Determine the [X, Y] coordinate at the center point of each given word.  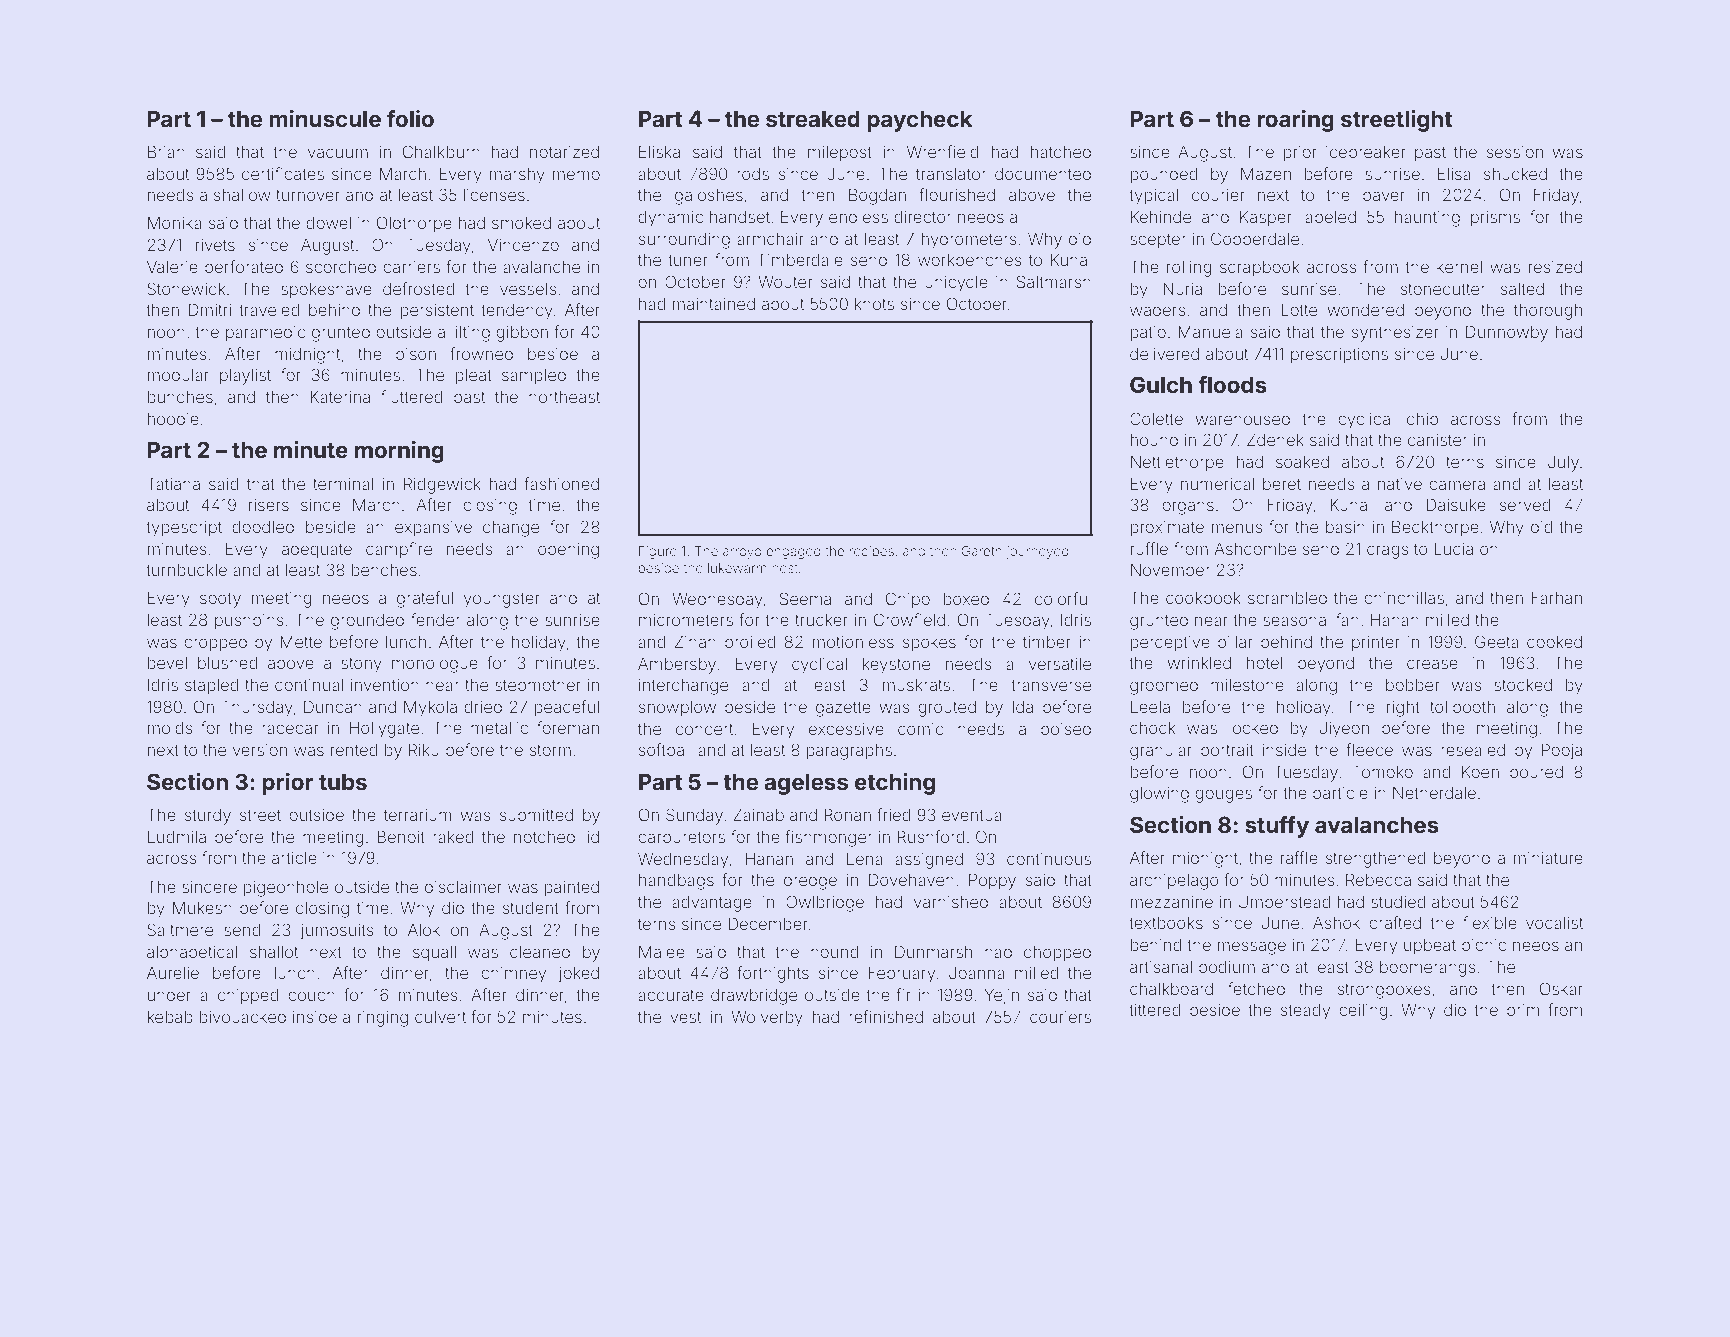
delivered [1164, 354]
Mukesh [202, 907]
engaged [793, 552]
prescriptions [1339, 356]
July [1563, 464]
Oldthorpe [414, 224]
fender [435, 619]
